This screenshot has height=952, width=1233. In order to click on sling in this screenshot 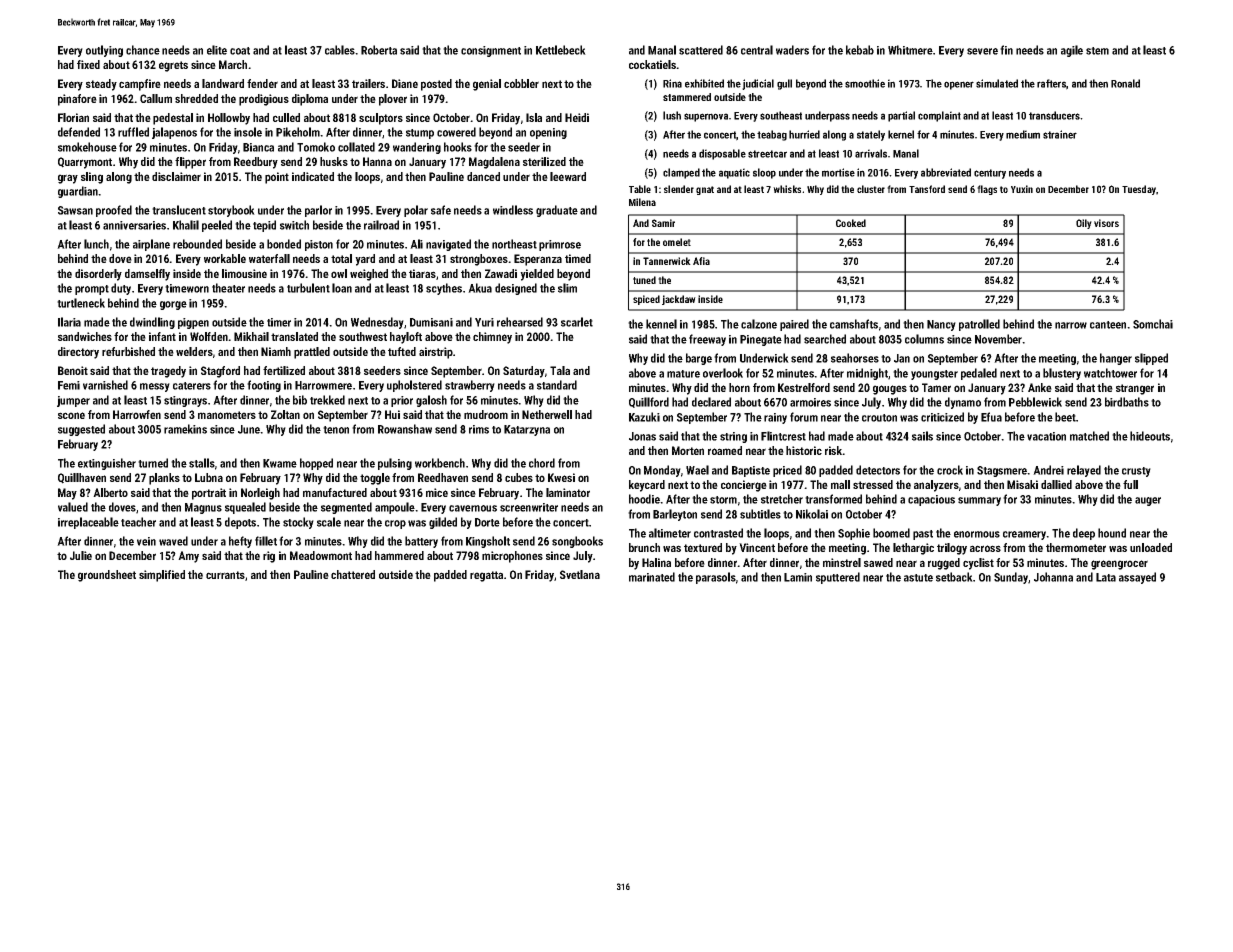, I will do `click(92, 178)`.
